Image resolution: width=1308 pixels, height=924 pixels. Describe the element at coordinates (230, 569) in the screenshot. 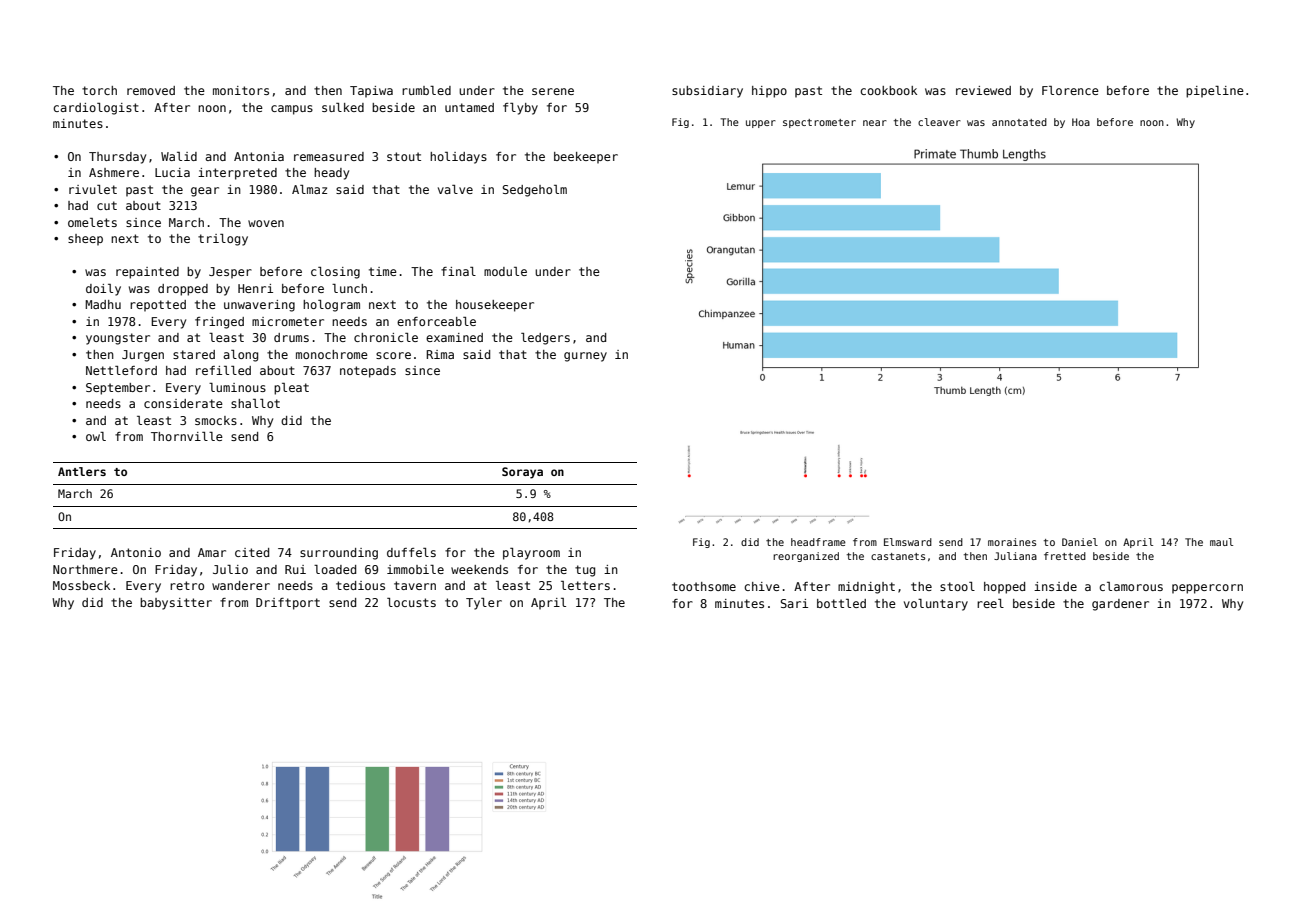

I see `Julio` at that location.
